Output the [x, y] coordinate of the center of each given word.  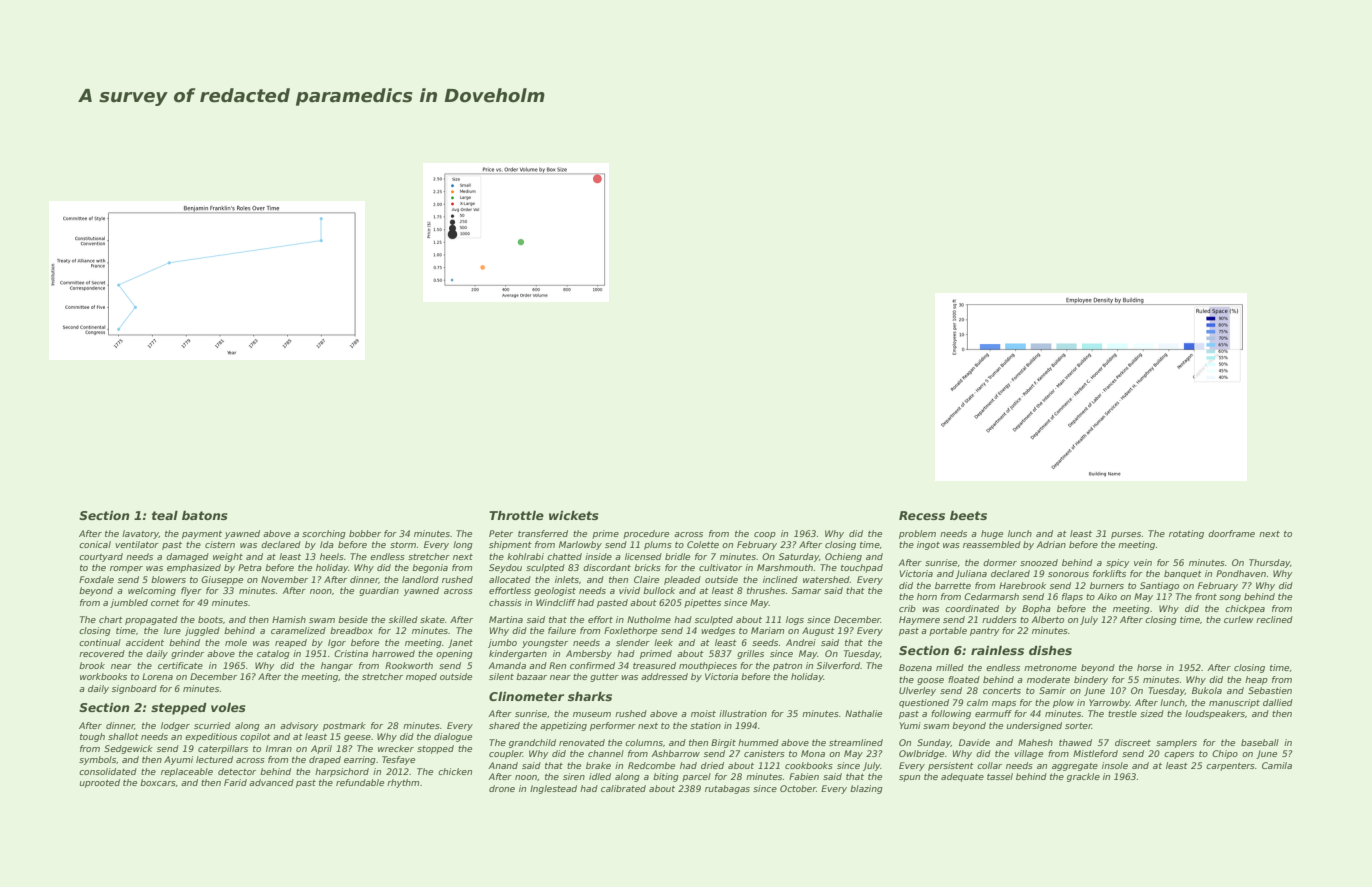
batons [205, 515]
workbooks [103, 676]
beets [968, 515]
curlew [1238, 619]
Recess [922, 515]
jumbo [502, 643]
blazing [866, 789]
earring [360, 760]
